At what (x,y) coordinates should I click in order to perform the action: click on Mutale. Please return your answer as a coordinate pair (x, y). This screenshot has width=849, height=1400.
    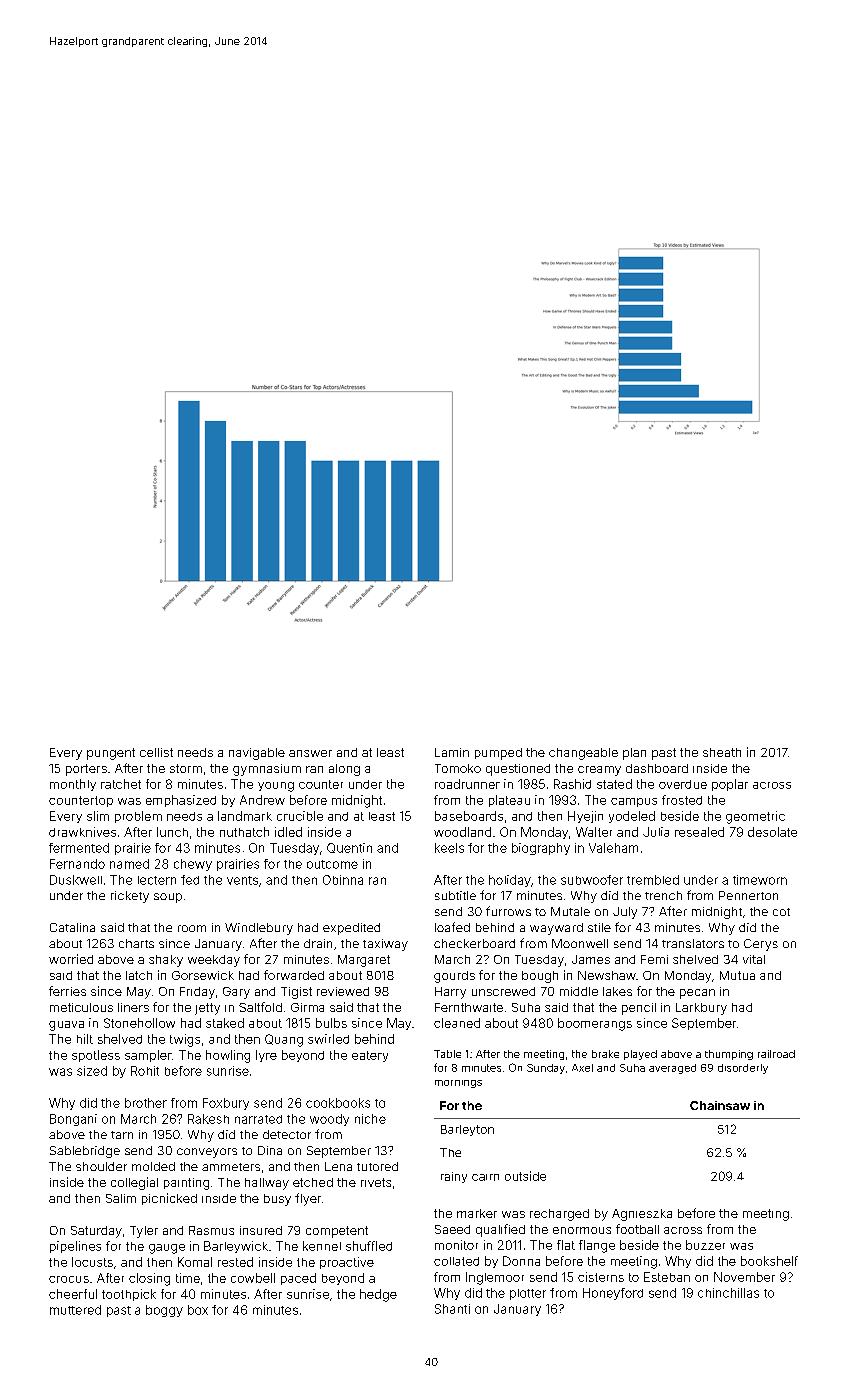
    Looking at the image, I should click on (570, 911).
